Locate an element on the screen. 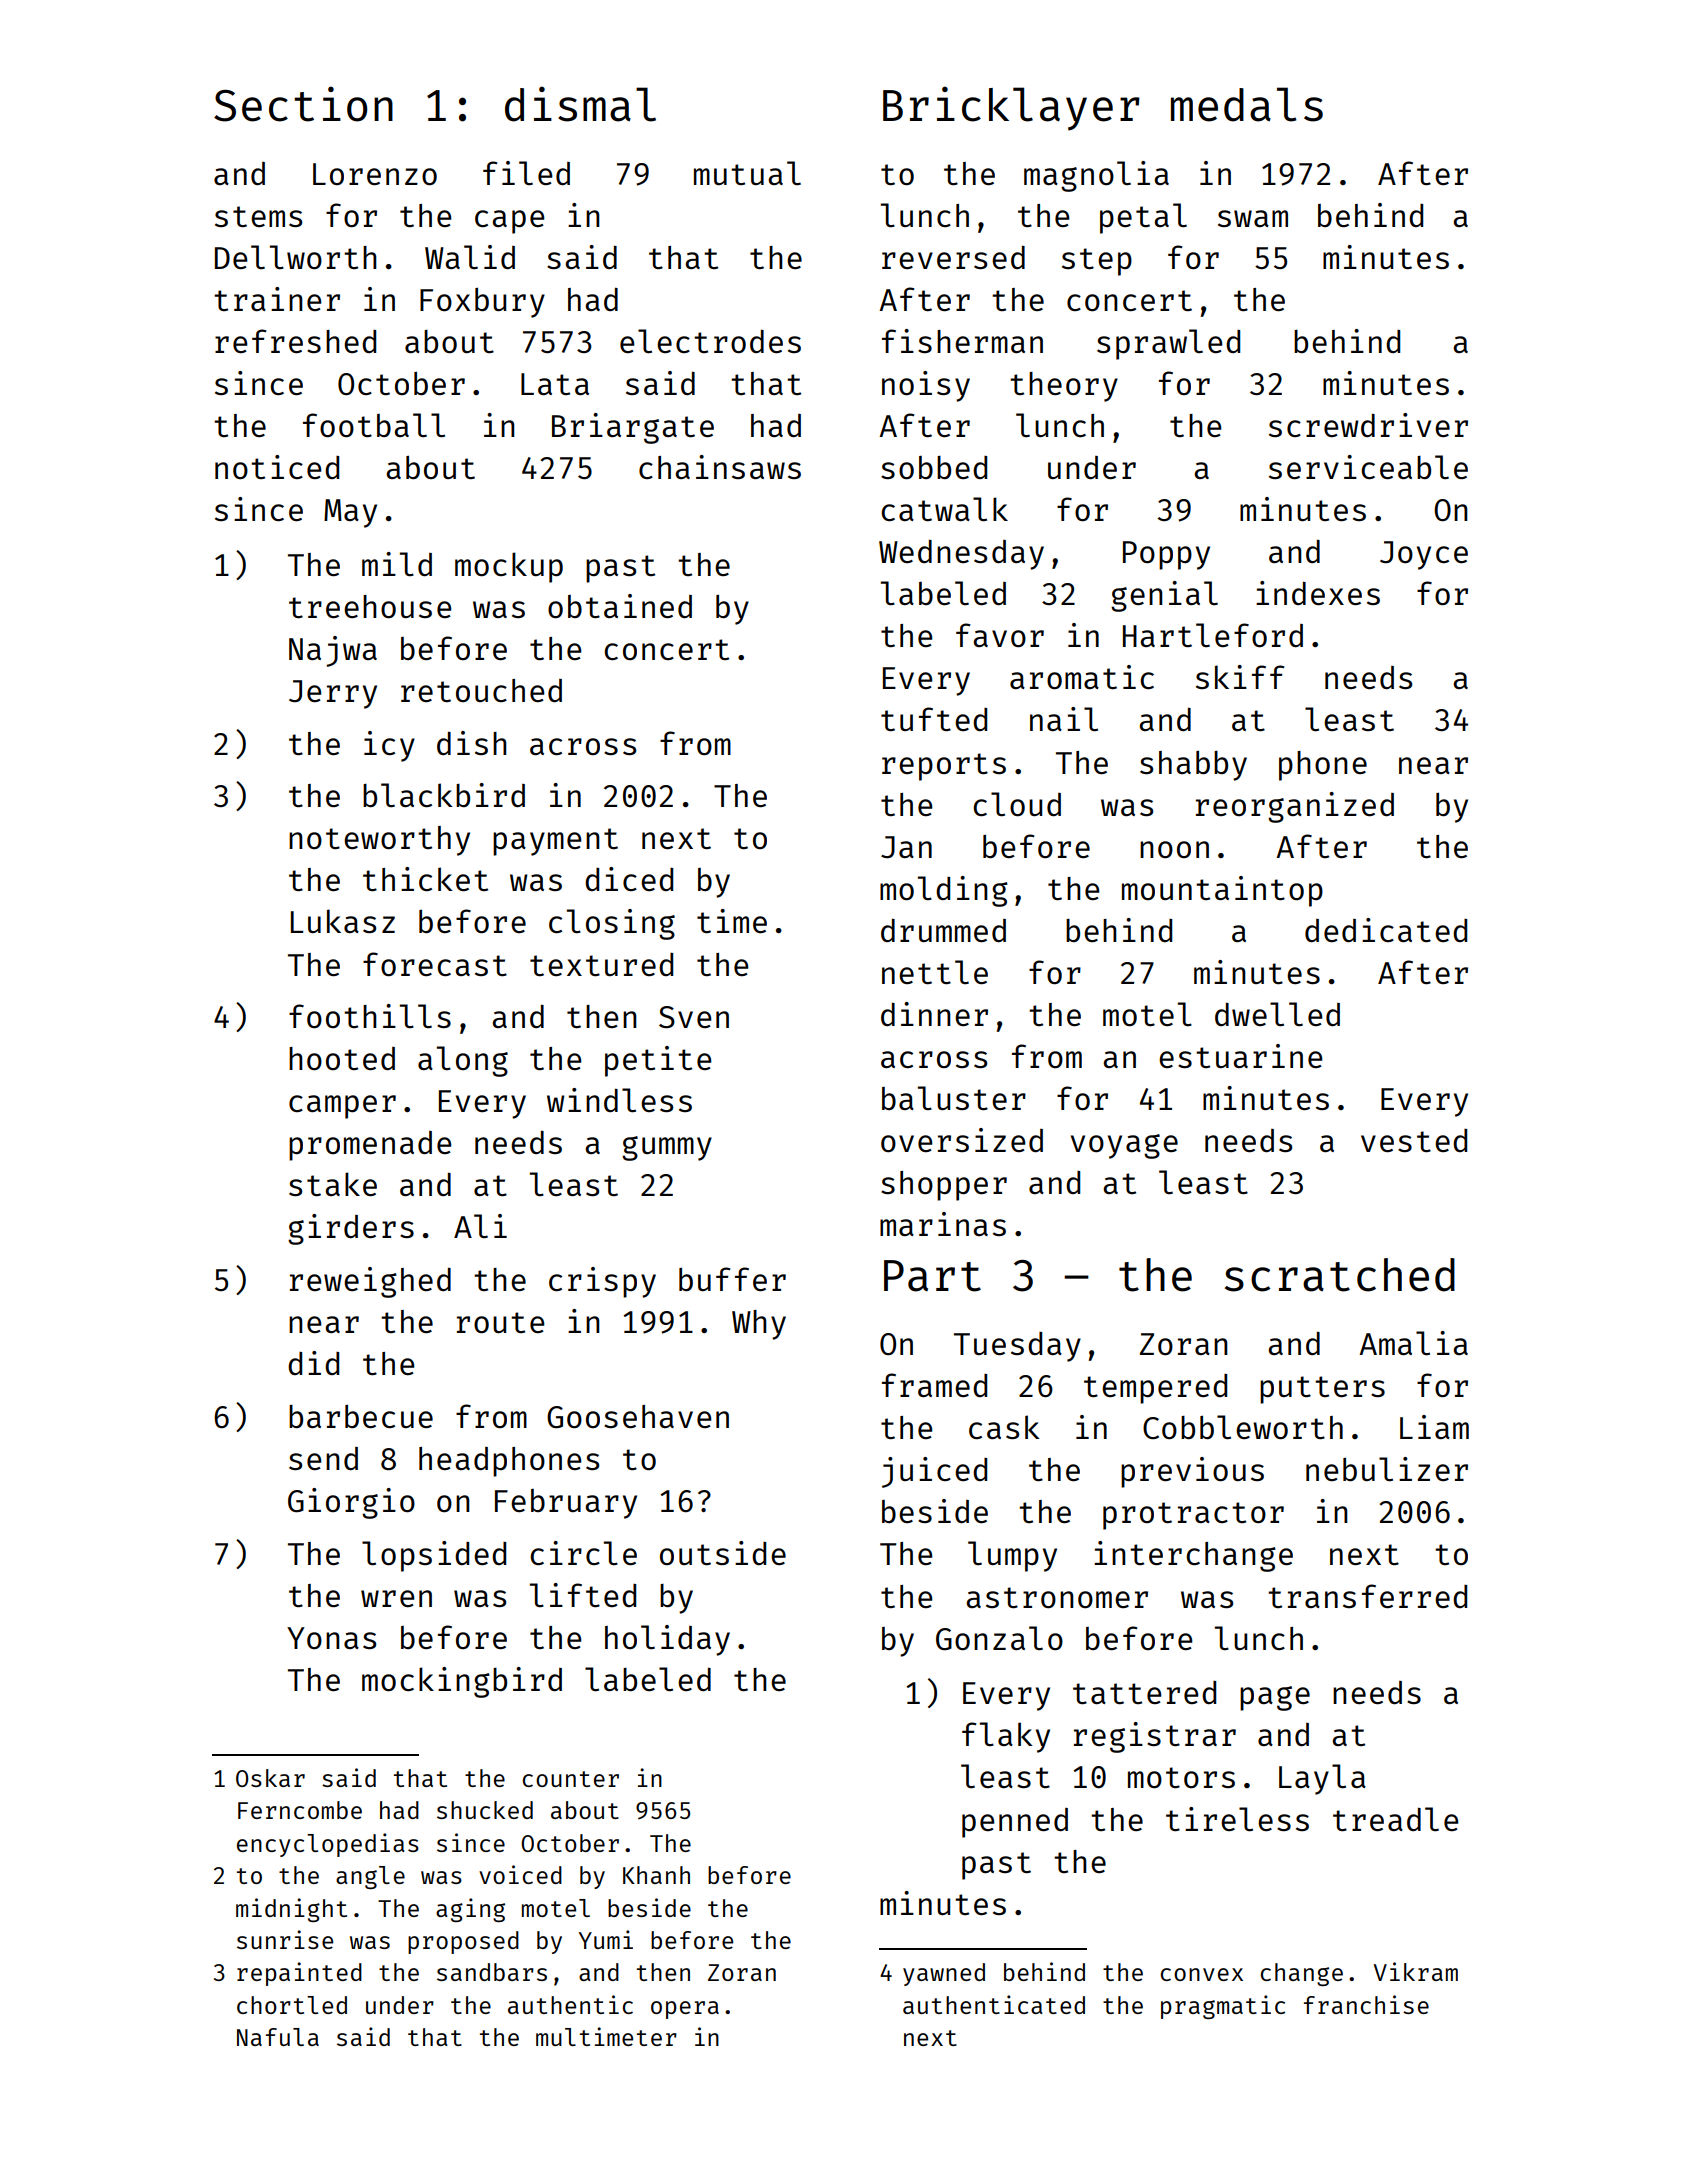  Joyce is located at coordinates (1424, 555).
